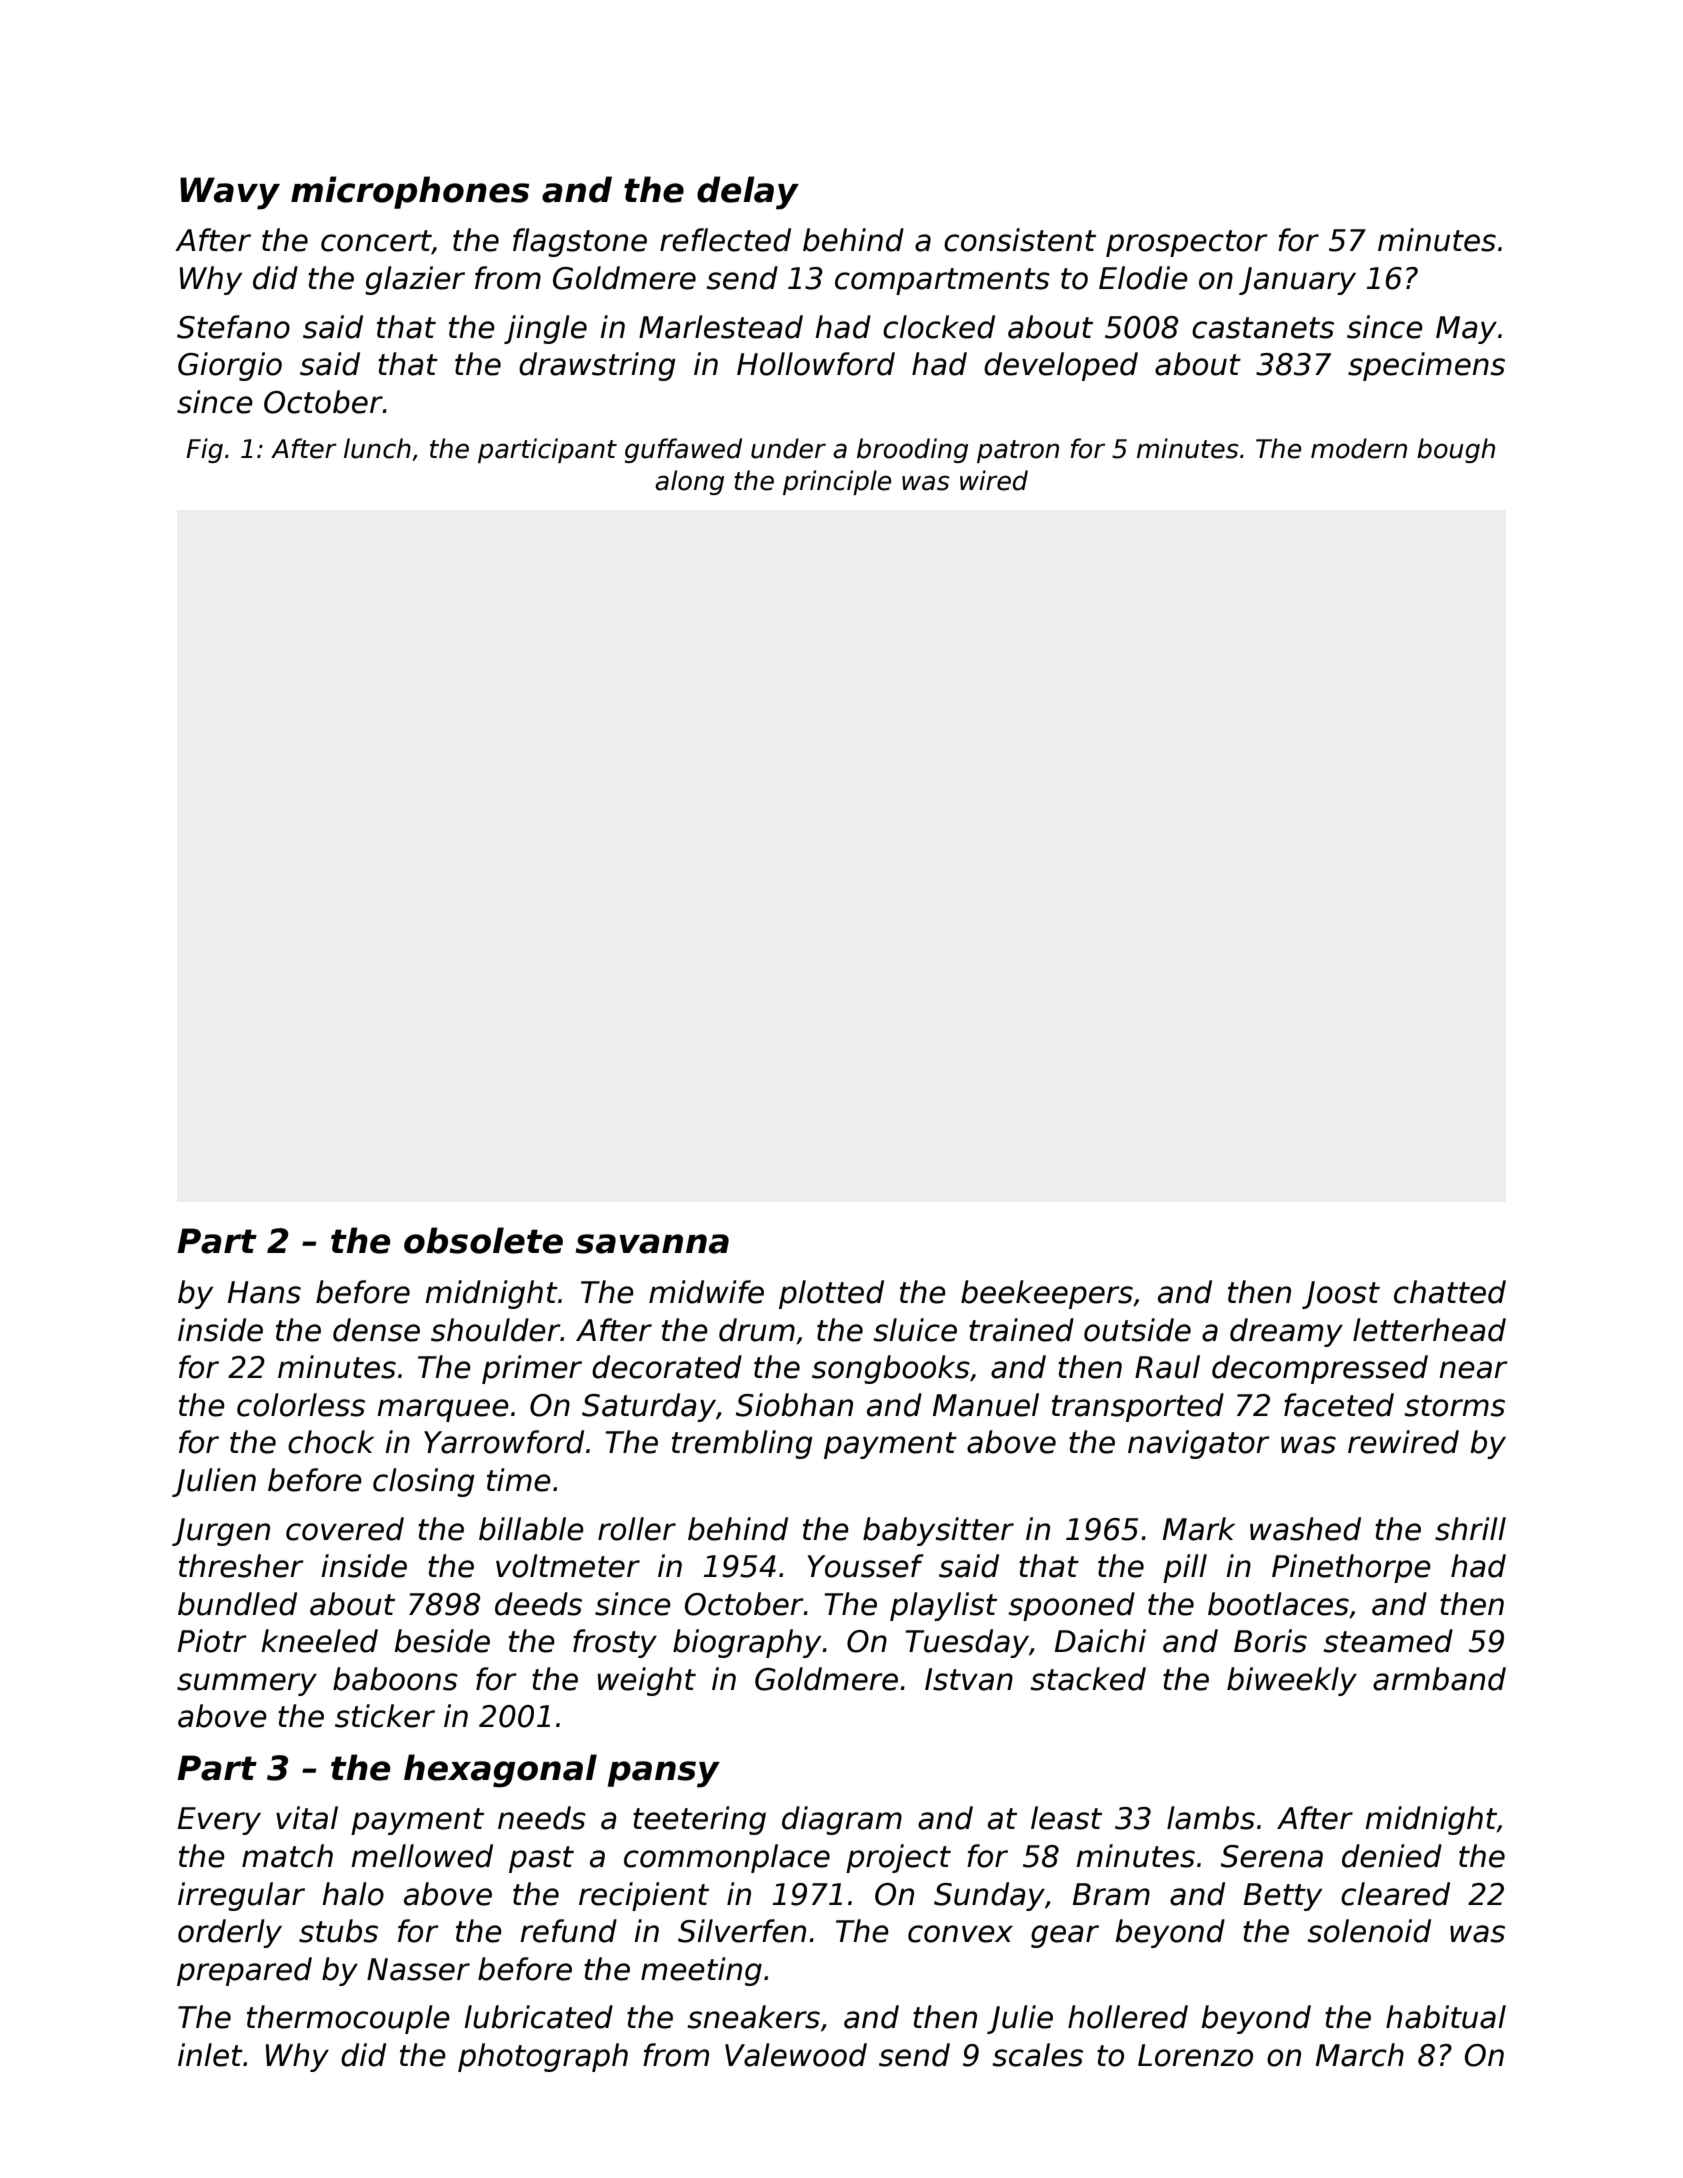  What do you see at coordinates (748, 193) in the screenshot?
I see `delay` at bounding box center [748, 193].
